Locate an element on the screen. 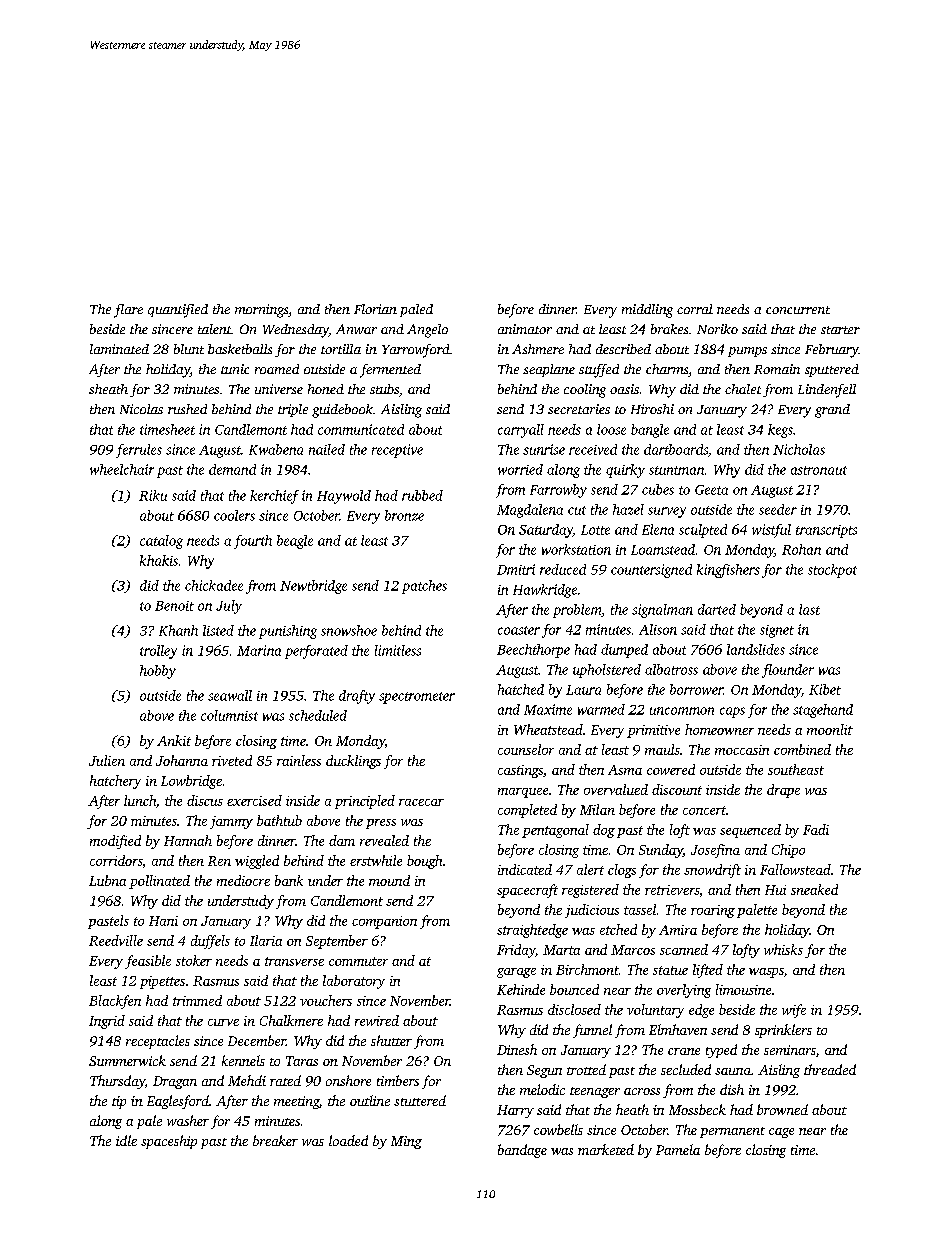 This screenshot has height=1233, width=952. Florian is located at coordinates (375, 309).
